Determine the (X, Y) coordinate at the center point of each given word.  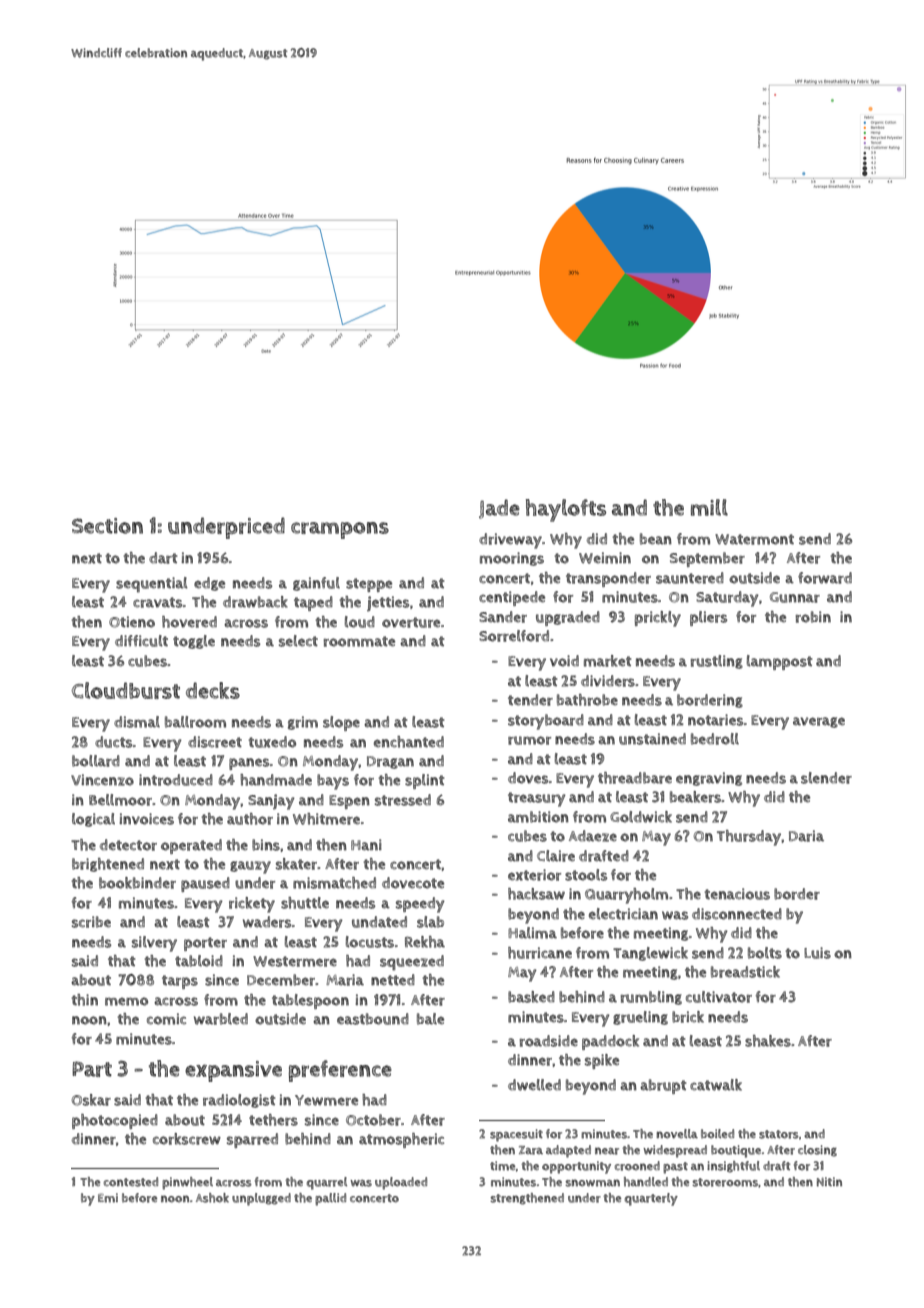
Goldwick (641, 817)
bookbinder (137, 883)
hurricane (540, 953)
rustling (717, 662)
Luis (817, 953)
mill (709, 507)
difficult (141, 641)
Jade (499, 509)
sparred (252, 1140)
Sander (503, 617)
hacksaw (536, 894)
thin (85, 1000)
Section (107, 526)
